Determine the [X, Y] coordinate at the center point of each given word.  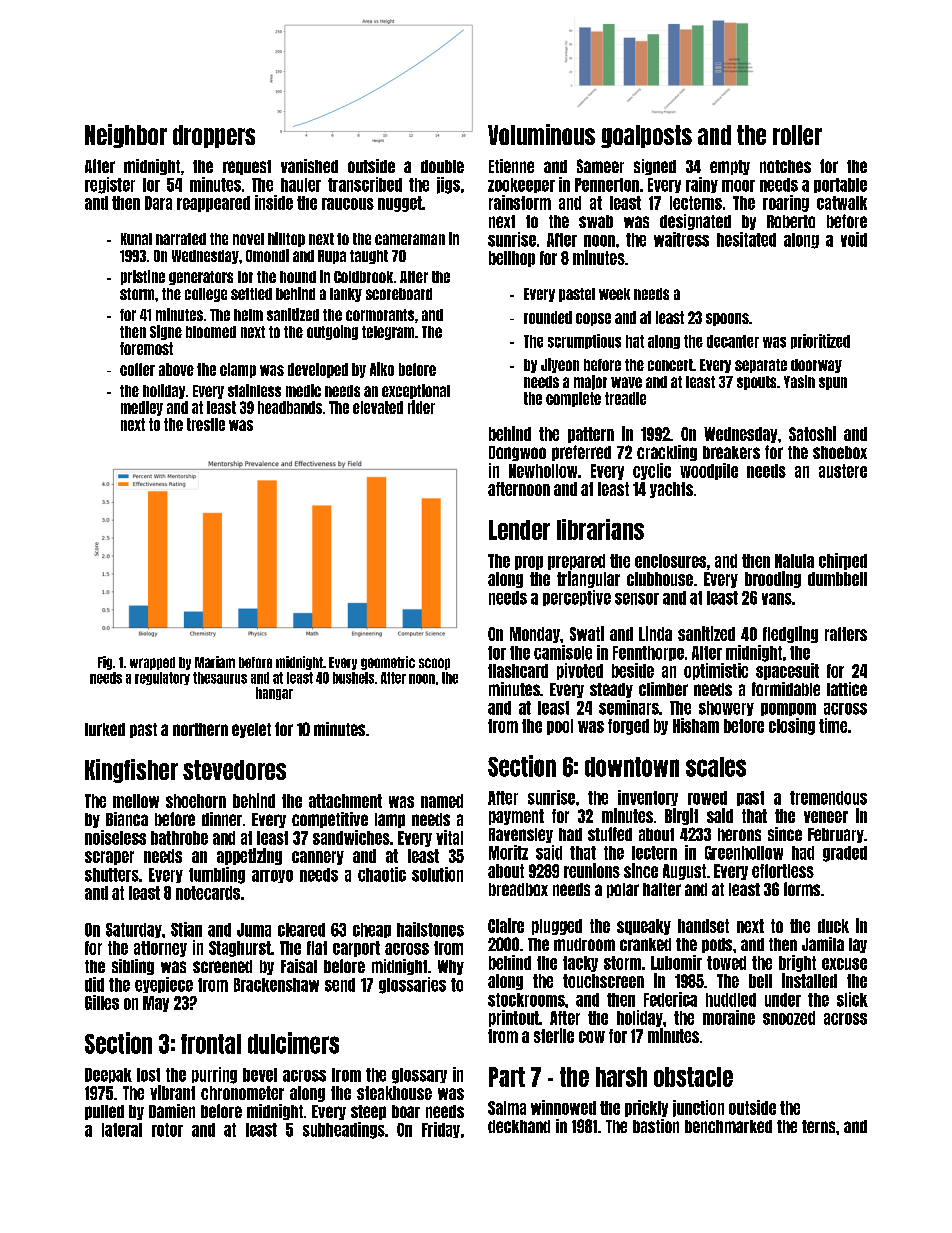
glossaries [412, 985]
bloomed [211, 332]
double [442, 166]
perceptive [577, 598]
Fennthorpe [648, 653]
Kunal [136, 239]
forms [802, 889]
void [854, 239]
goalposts [646, 136]
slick [852, 999]
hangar [274, 693]
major [590, 382]
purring [214, 1075]
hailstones [430, 929]
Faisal [299, 966]
